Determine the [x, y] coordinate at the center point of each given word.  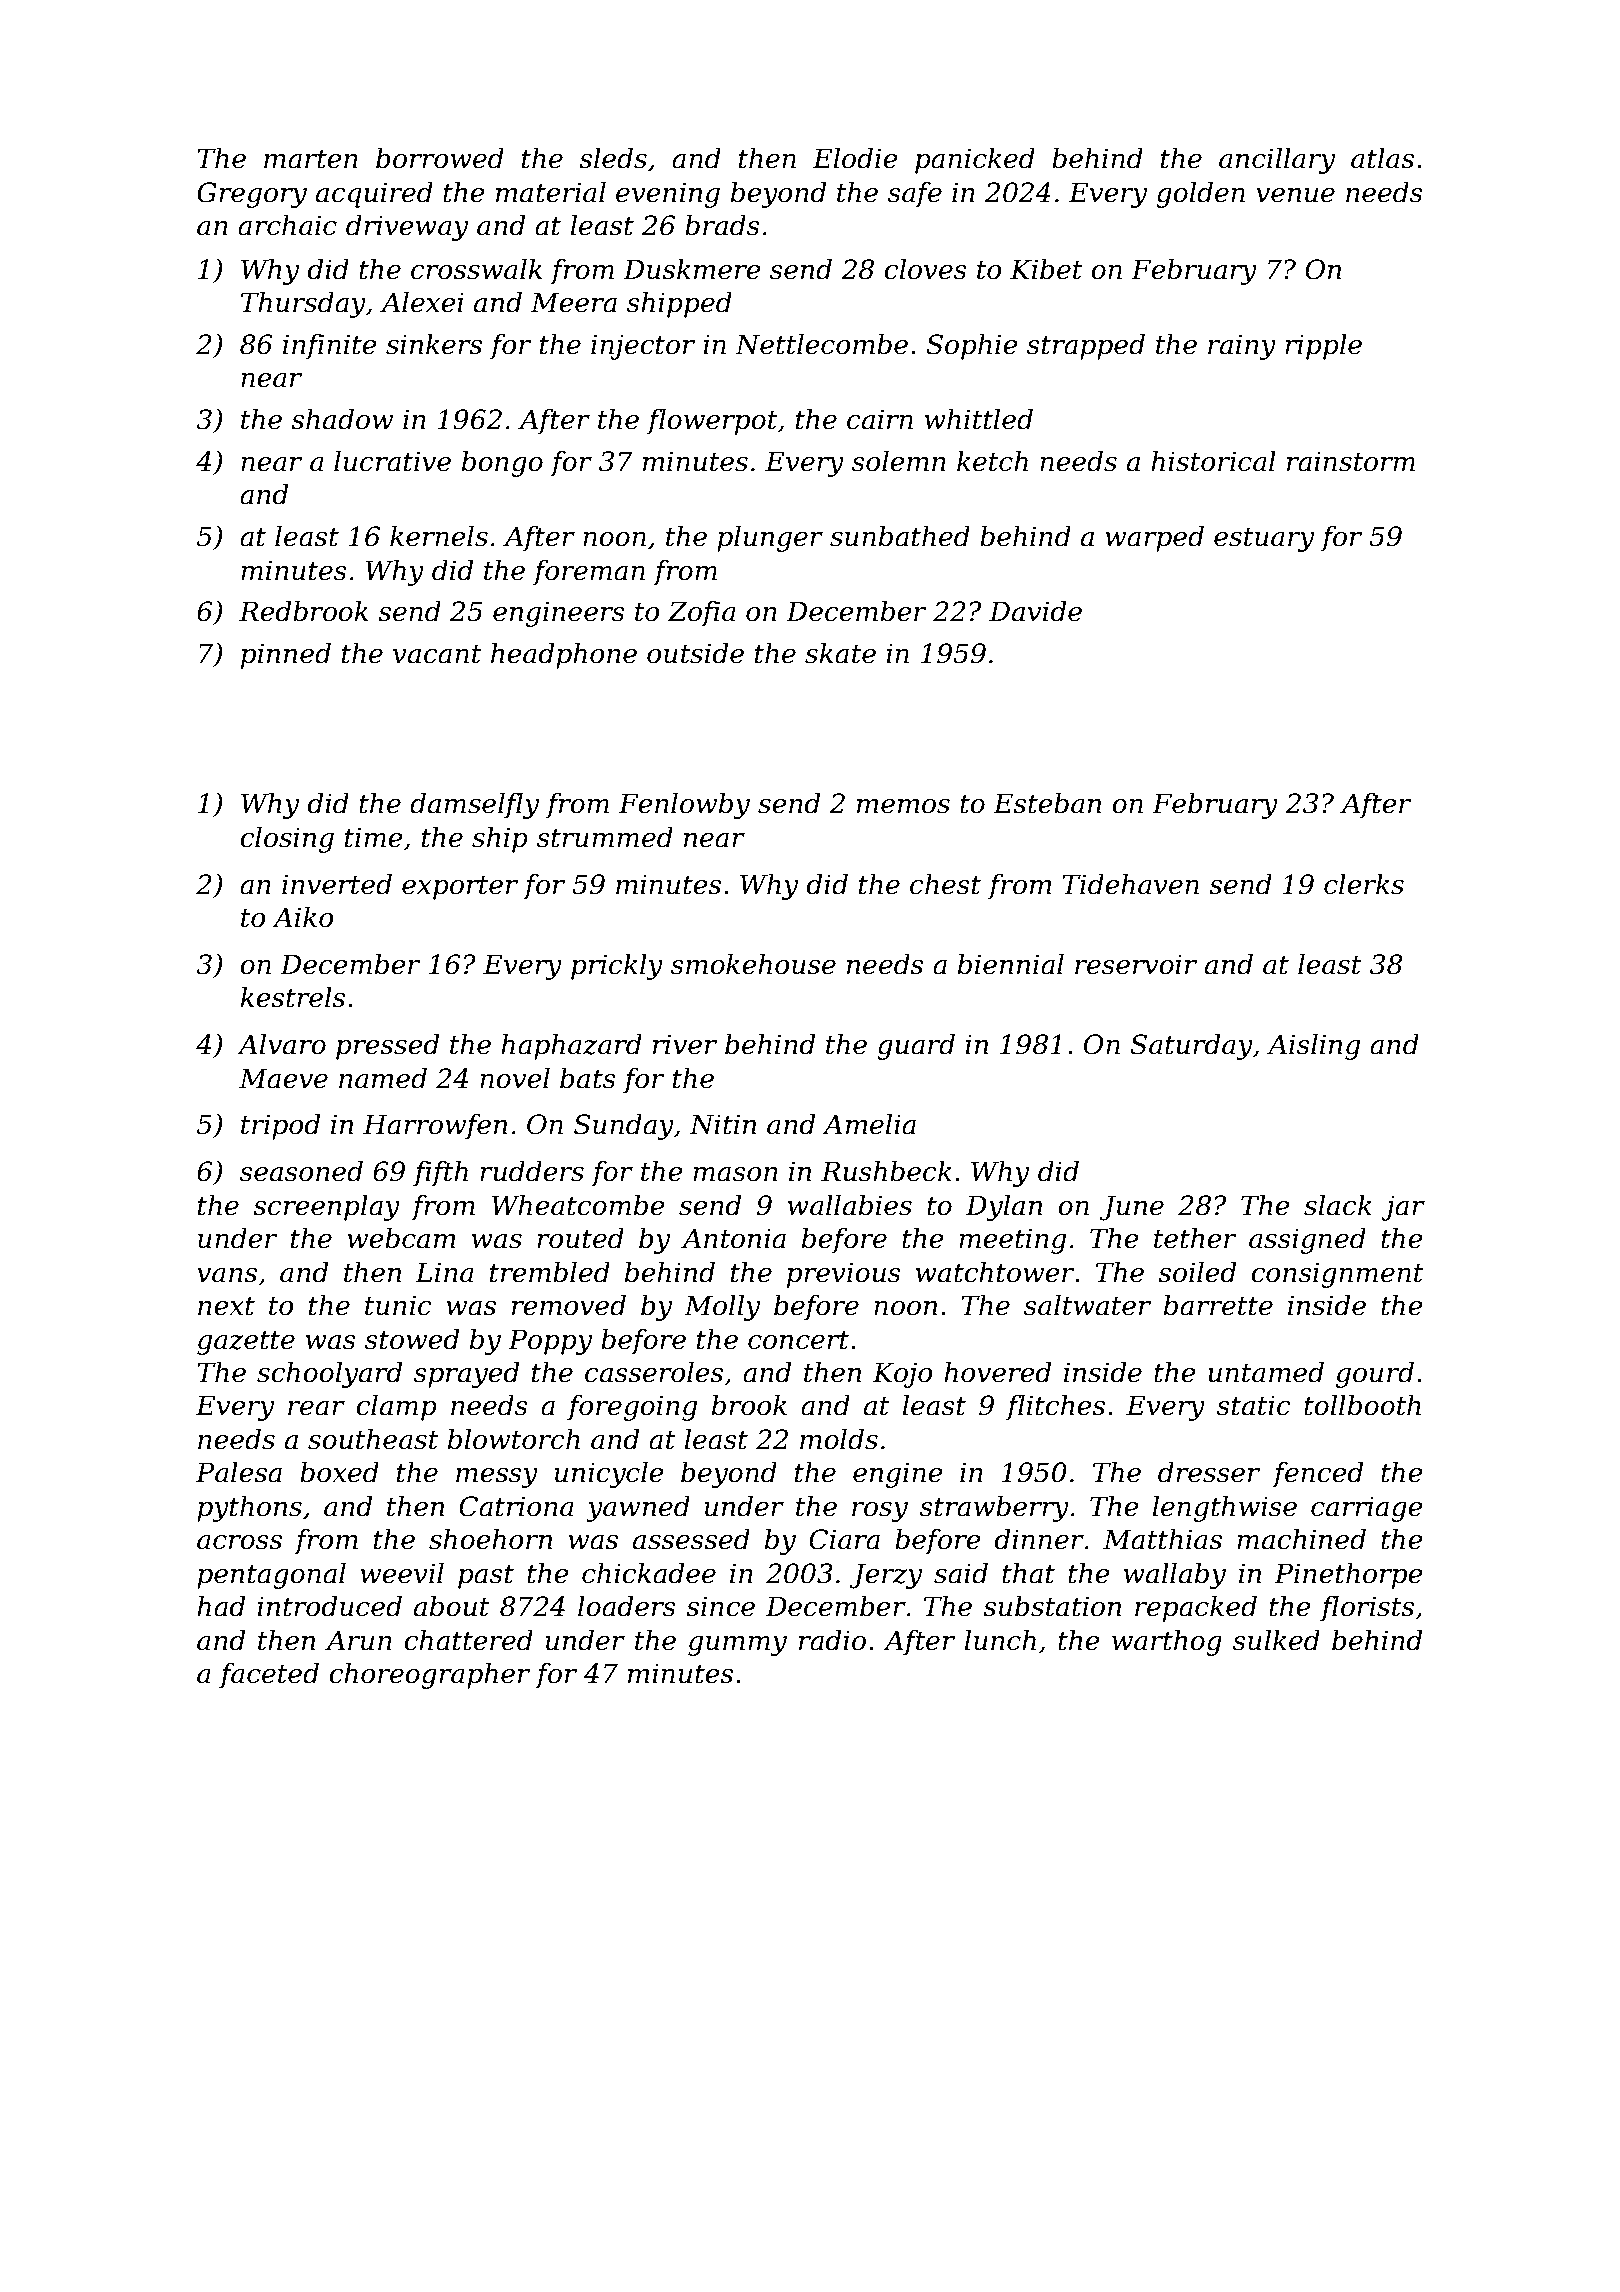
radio [832, 1640]
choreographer [429, 1676]
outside [695, 653]
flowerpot [712, 422]
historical [1213, 461]
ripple [1323, 347]
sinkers [434, 344]
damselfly [474, 806]
